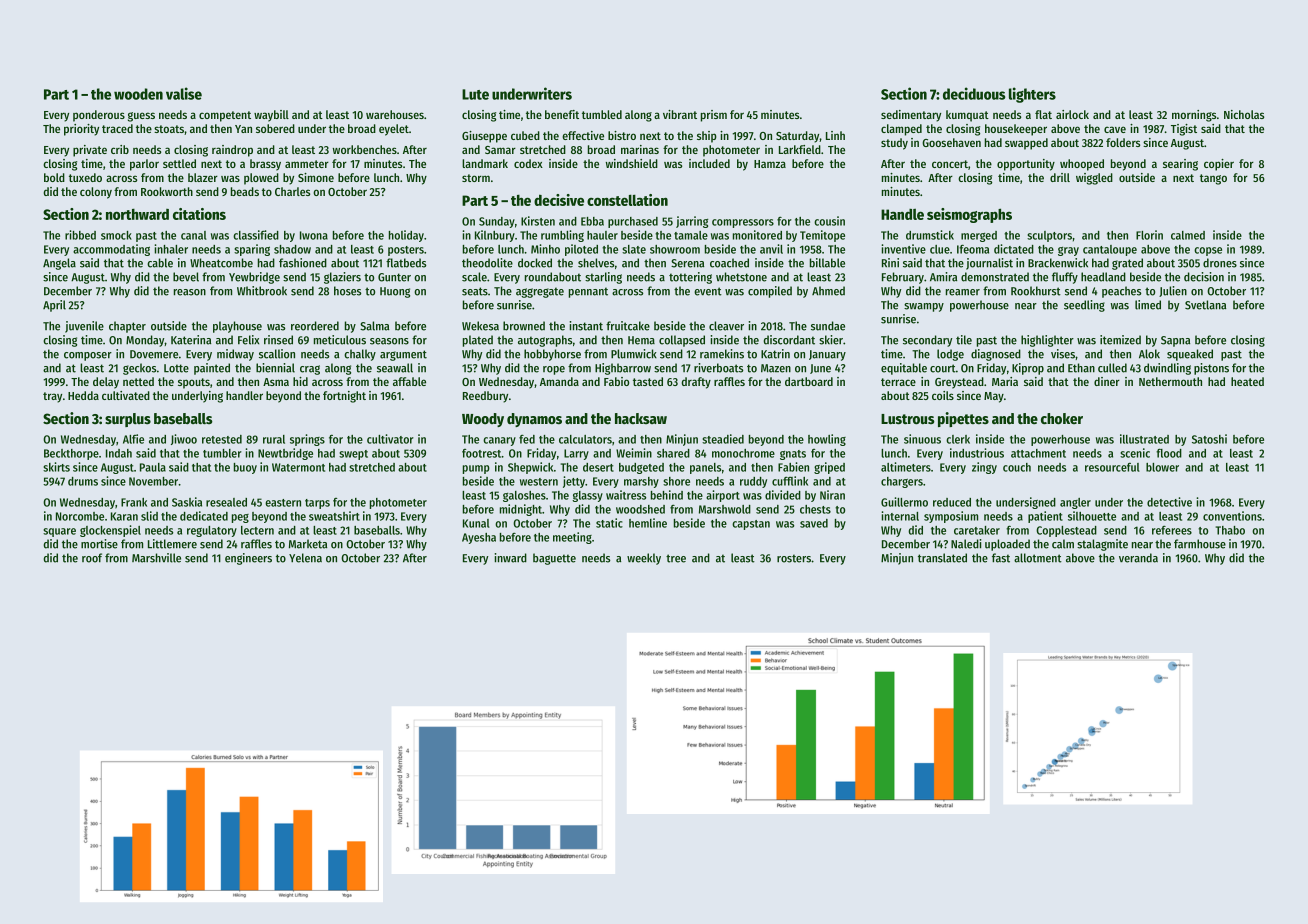 This image has width=1308, height=924. I want to click on cave, so click(1115, 129).
